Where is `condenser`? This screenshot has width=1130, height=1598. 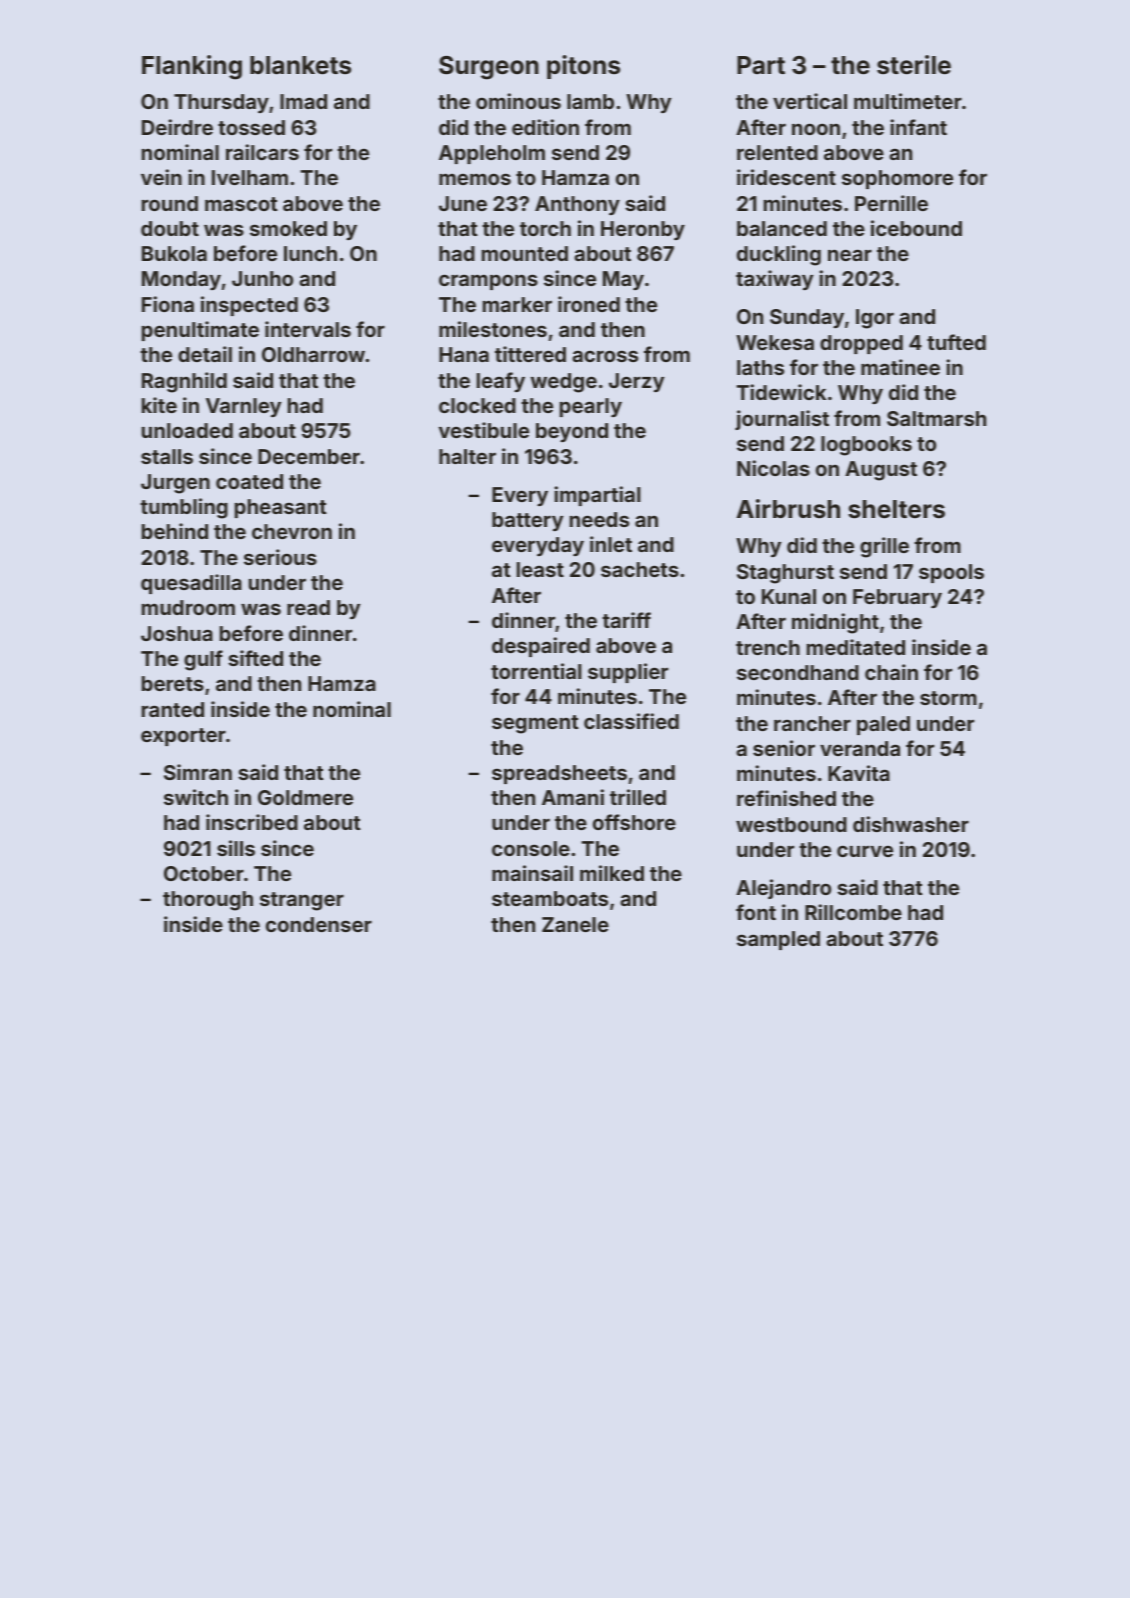
condenser is located at coordinates (319, 924).
